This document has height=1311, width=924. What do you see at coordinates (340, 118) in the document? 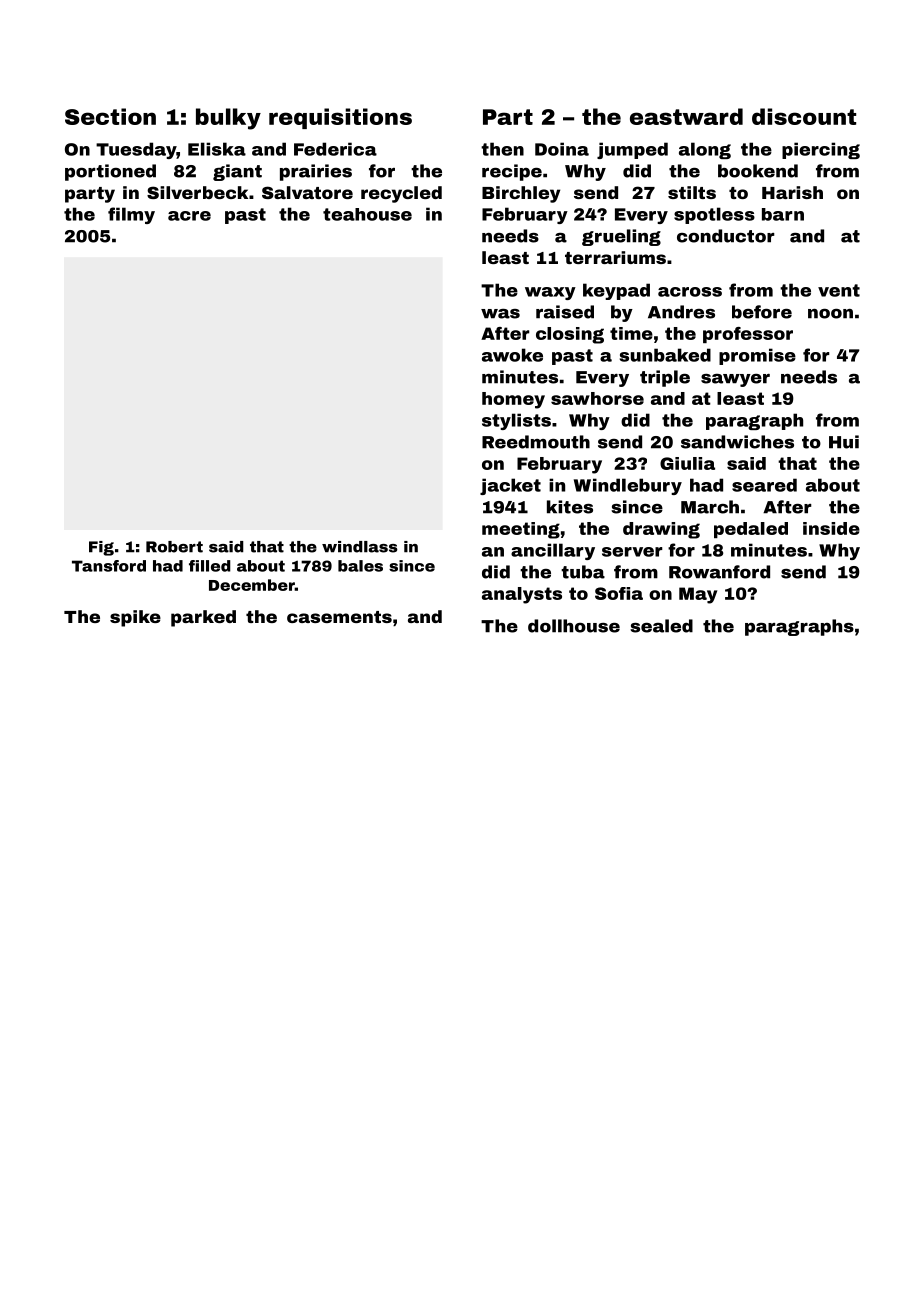
I see `requisitions` at bounding box center [340, 118].
